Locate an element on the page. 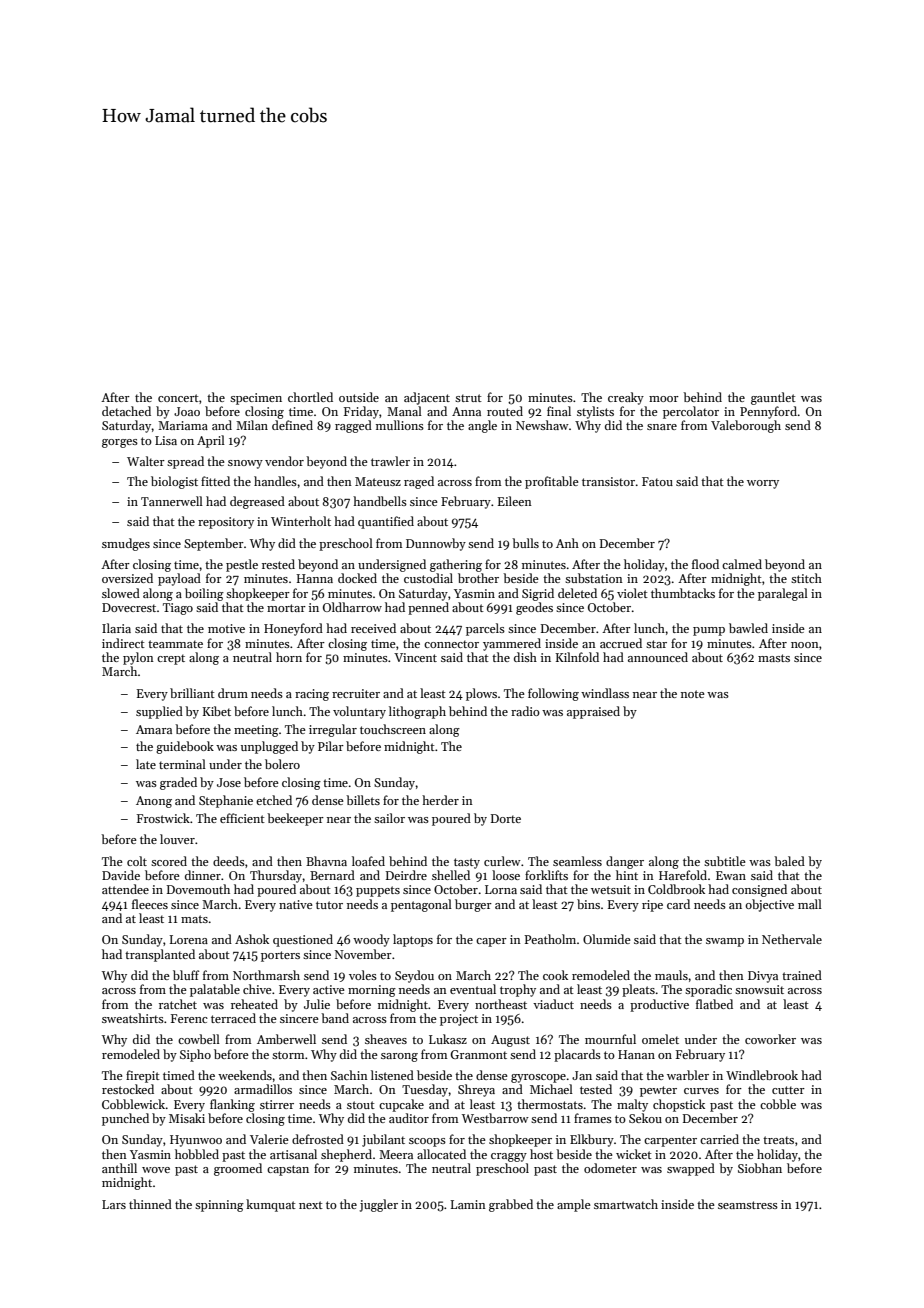 The image size is (924, 1308). note is located at coordinates (693, 694).
